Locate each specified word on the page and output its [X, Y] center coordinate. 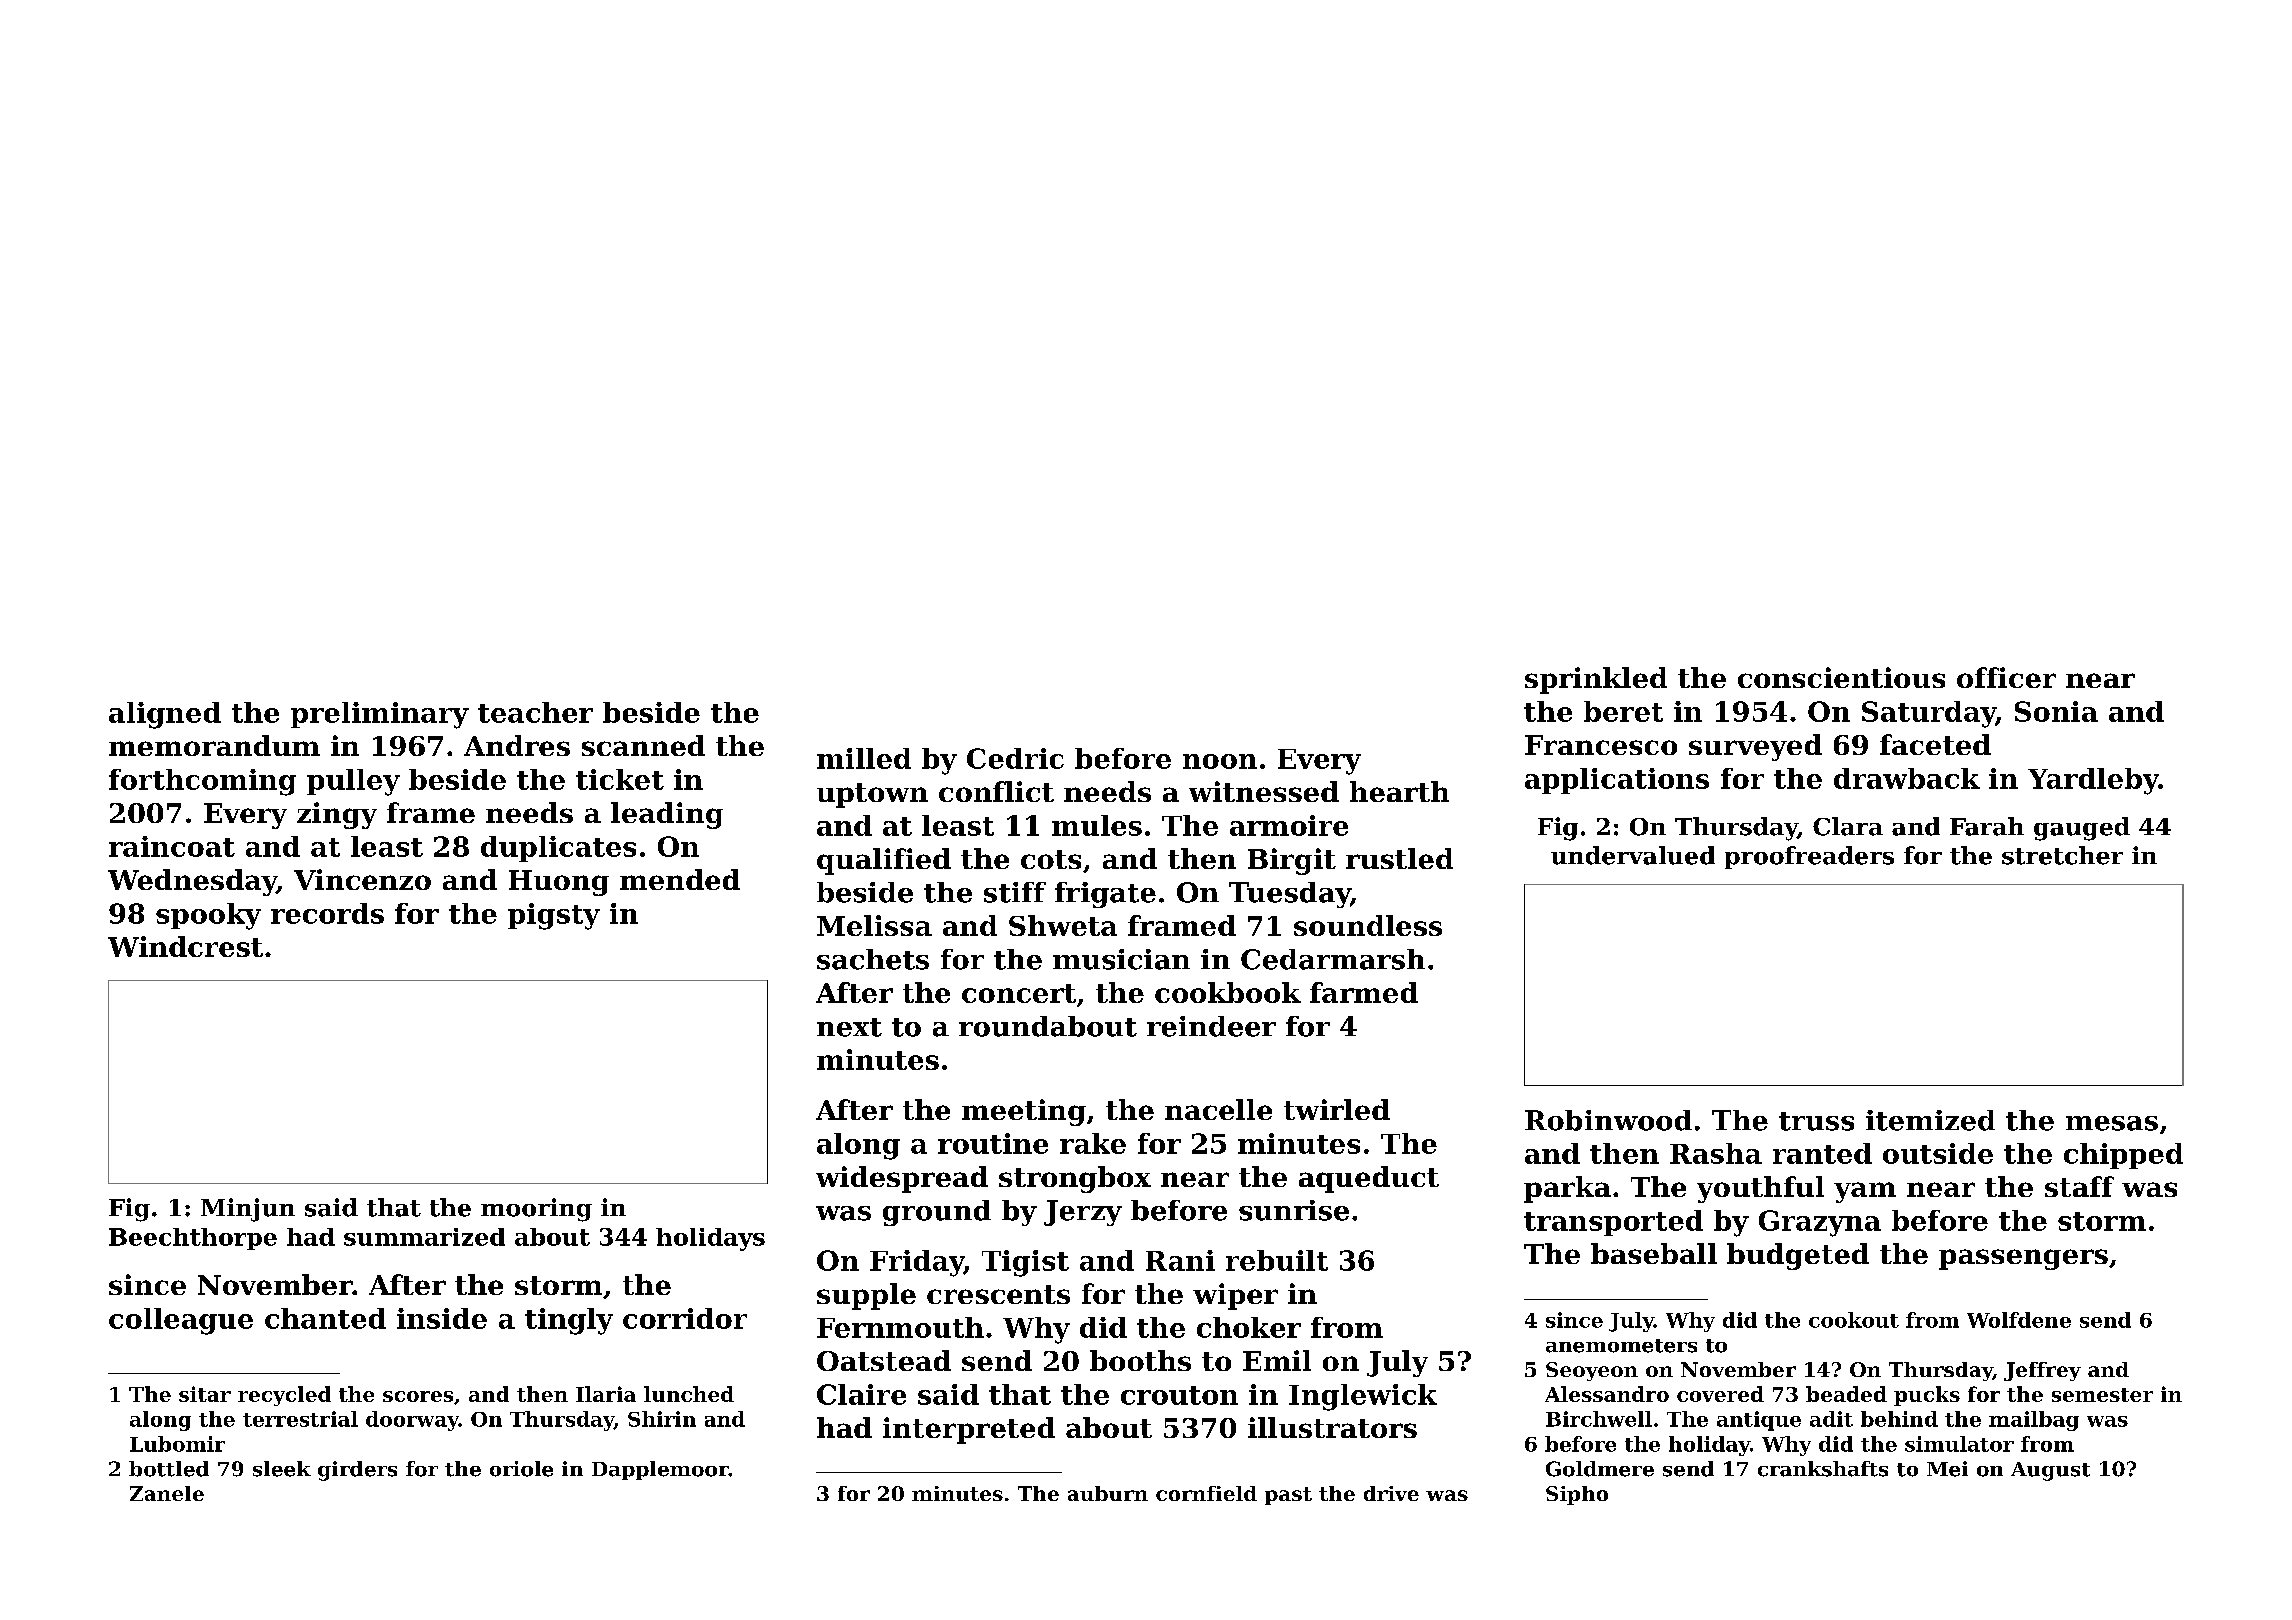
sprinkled [1596, 680]
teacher [535, 712]
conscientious [1841, 677]
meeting [1024, 1112]
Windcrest [185, 946]
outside [1938, 1153]
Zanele [167, 1493]
